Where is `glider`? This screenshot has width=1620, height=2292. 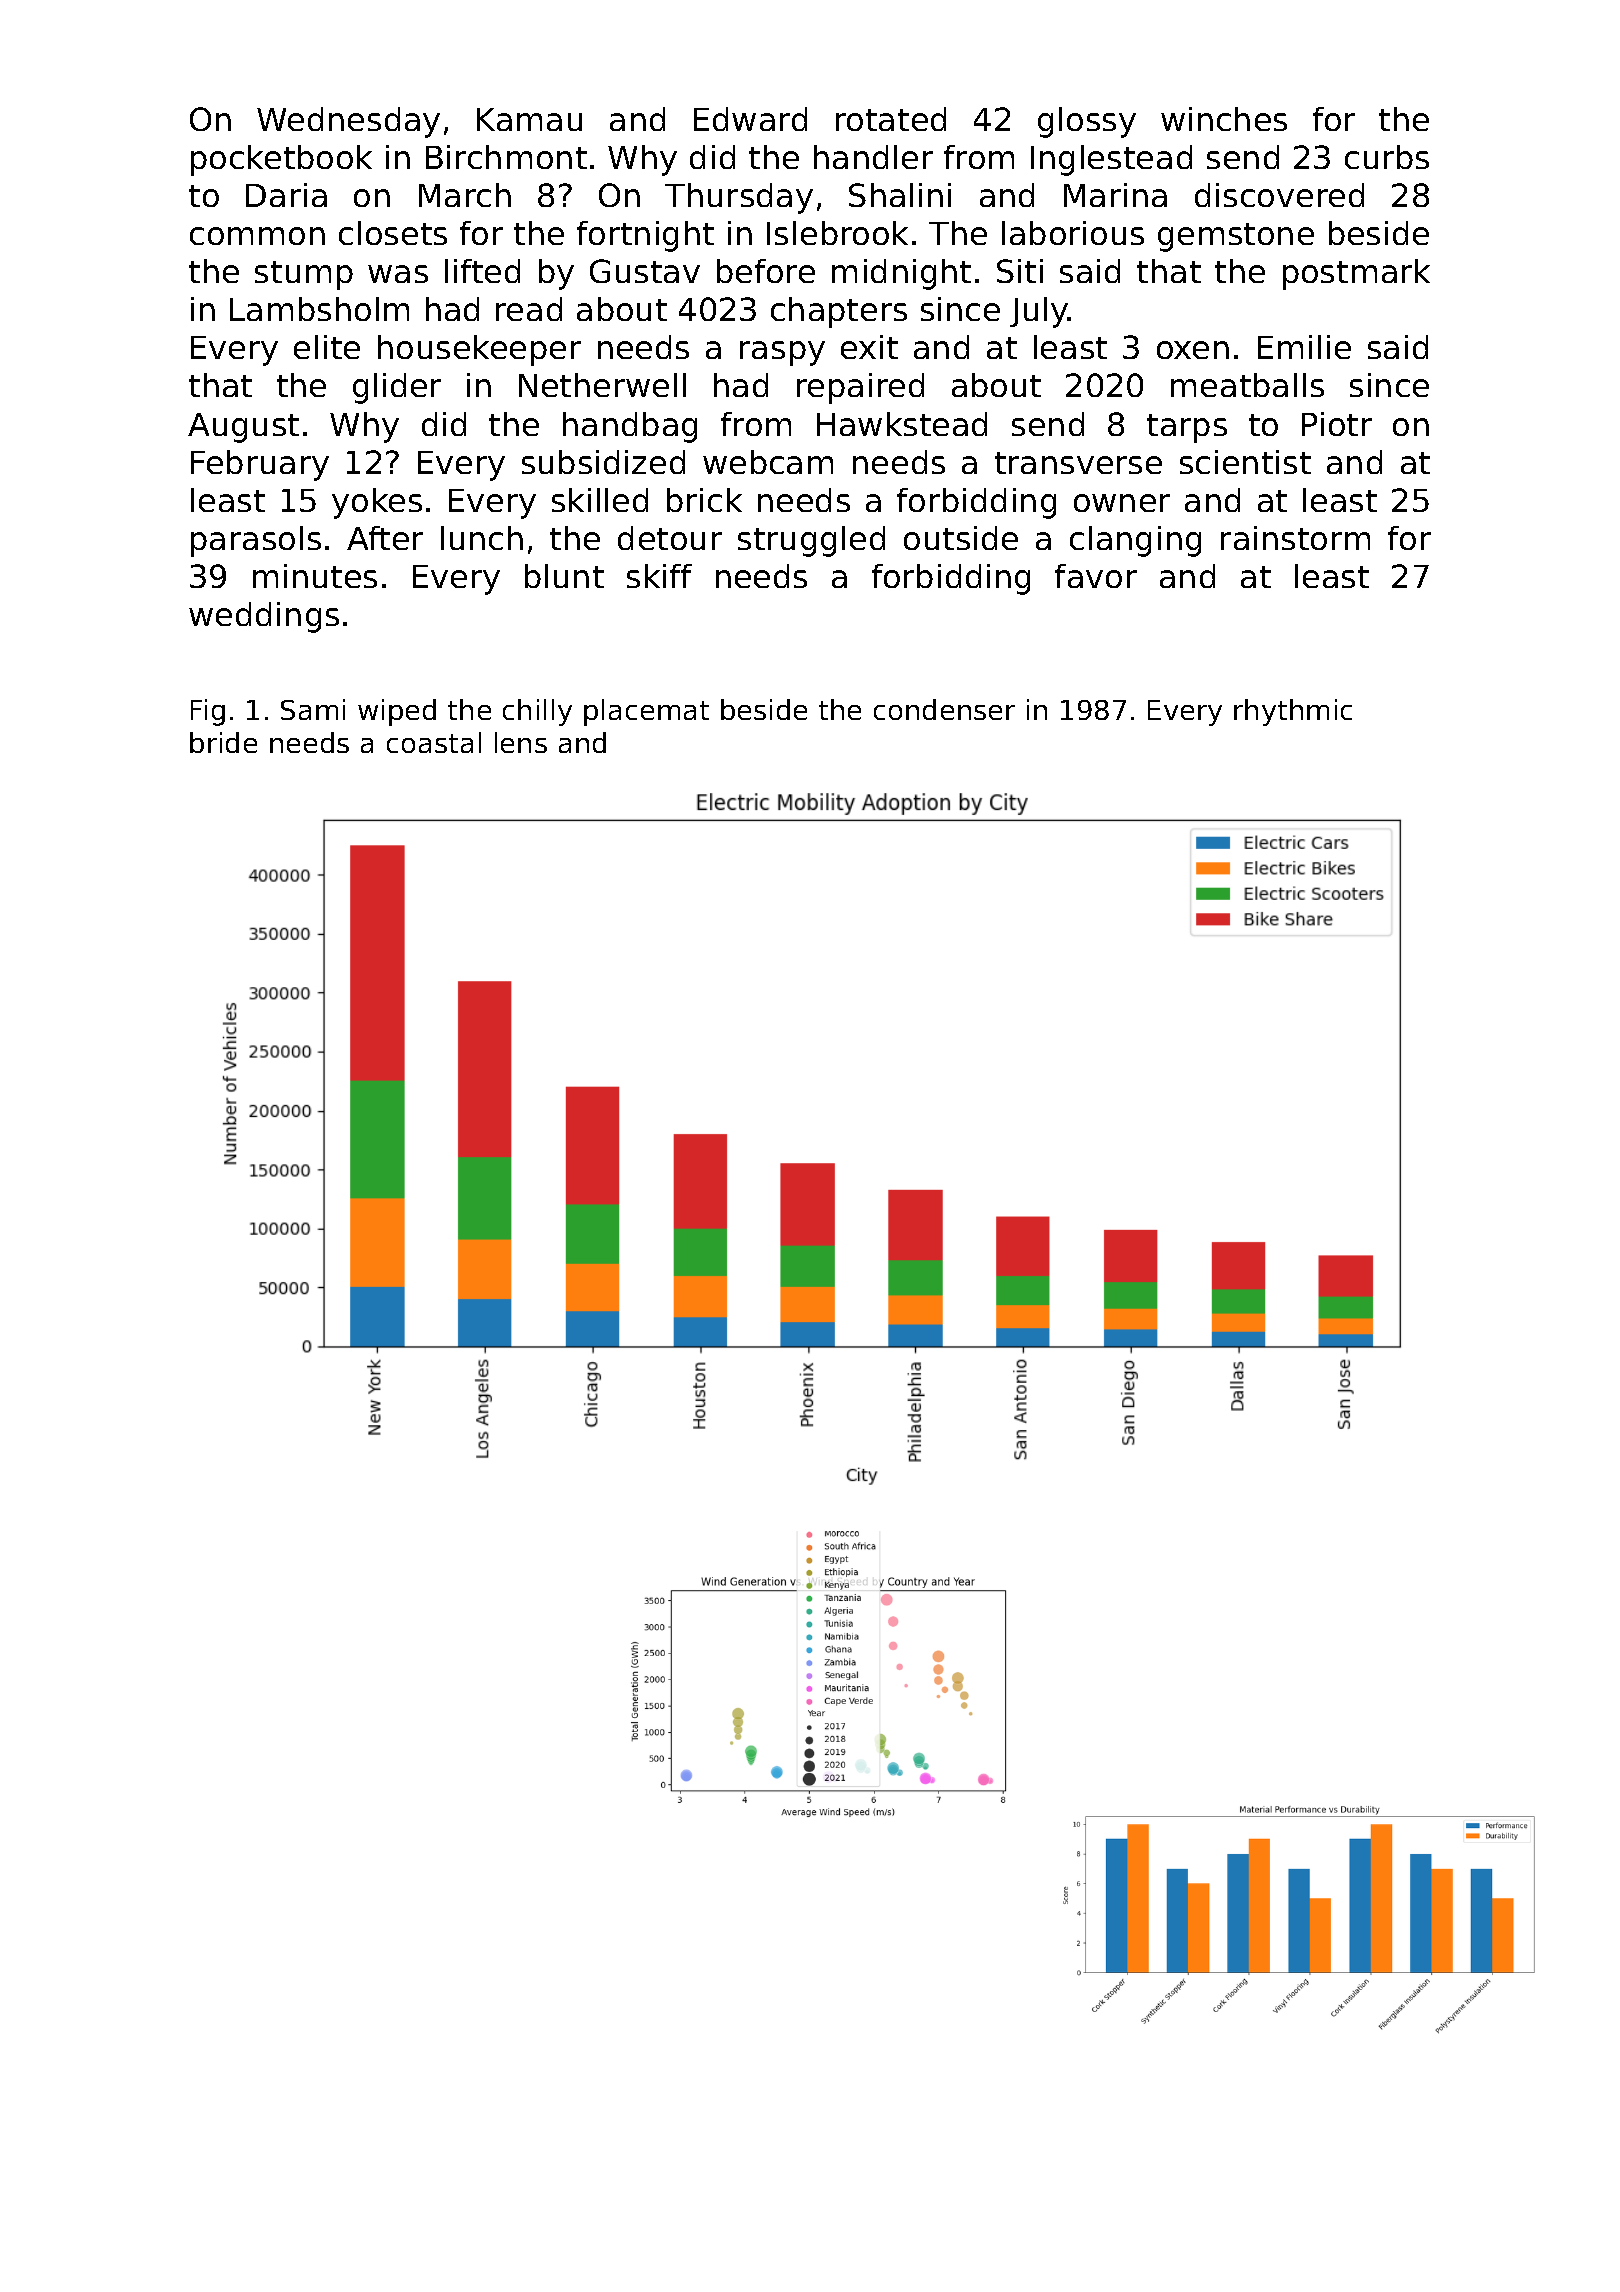
glider is located at coordinates (397, 388).
